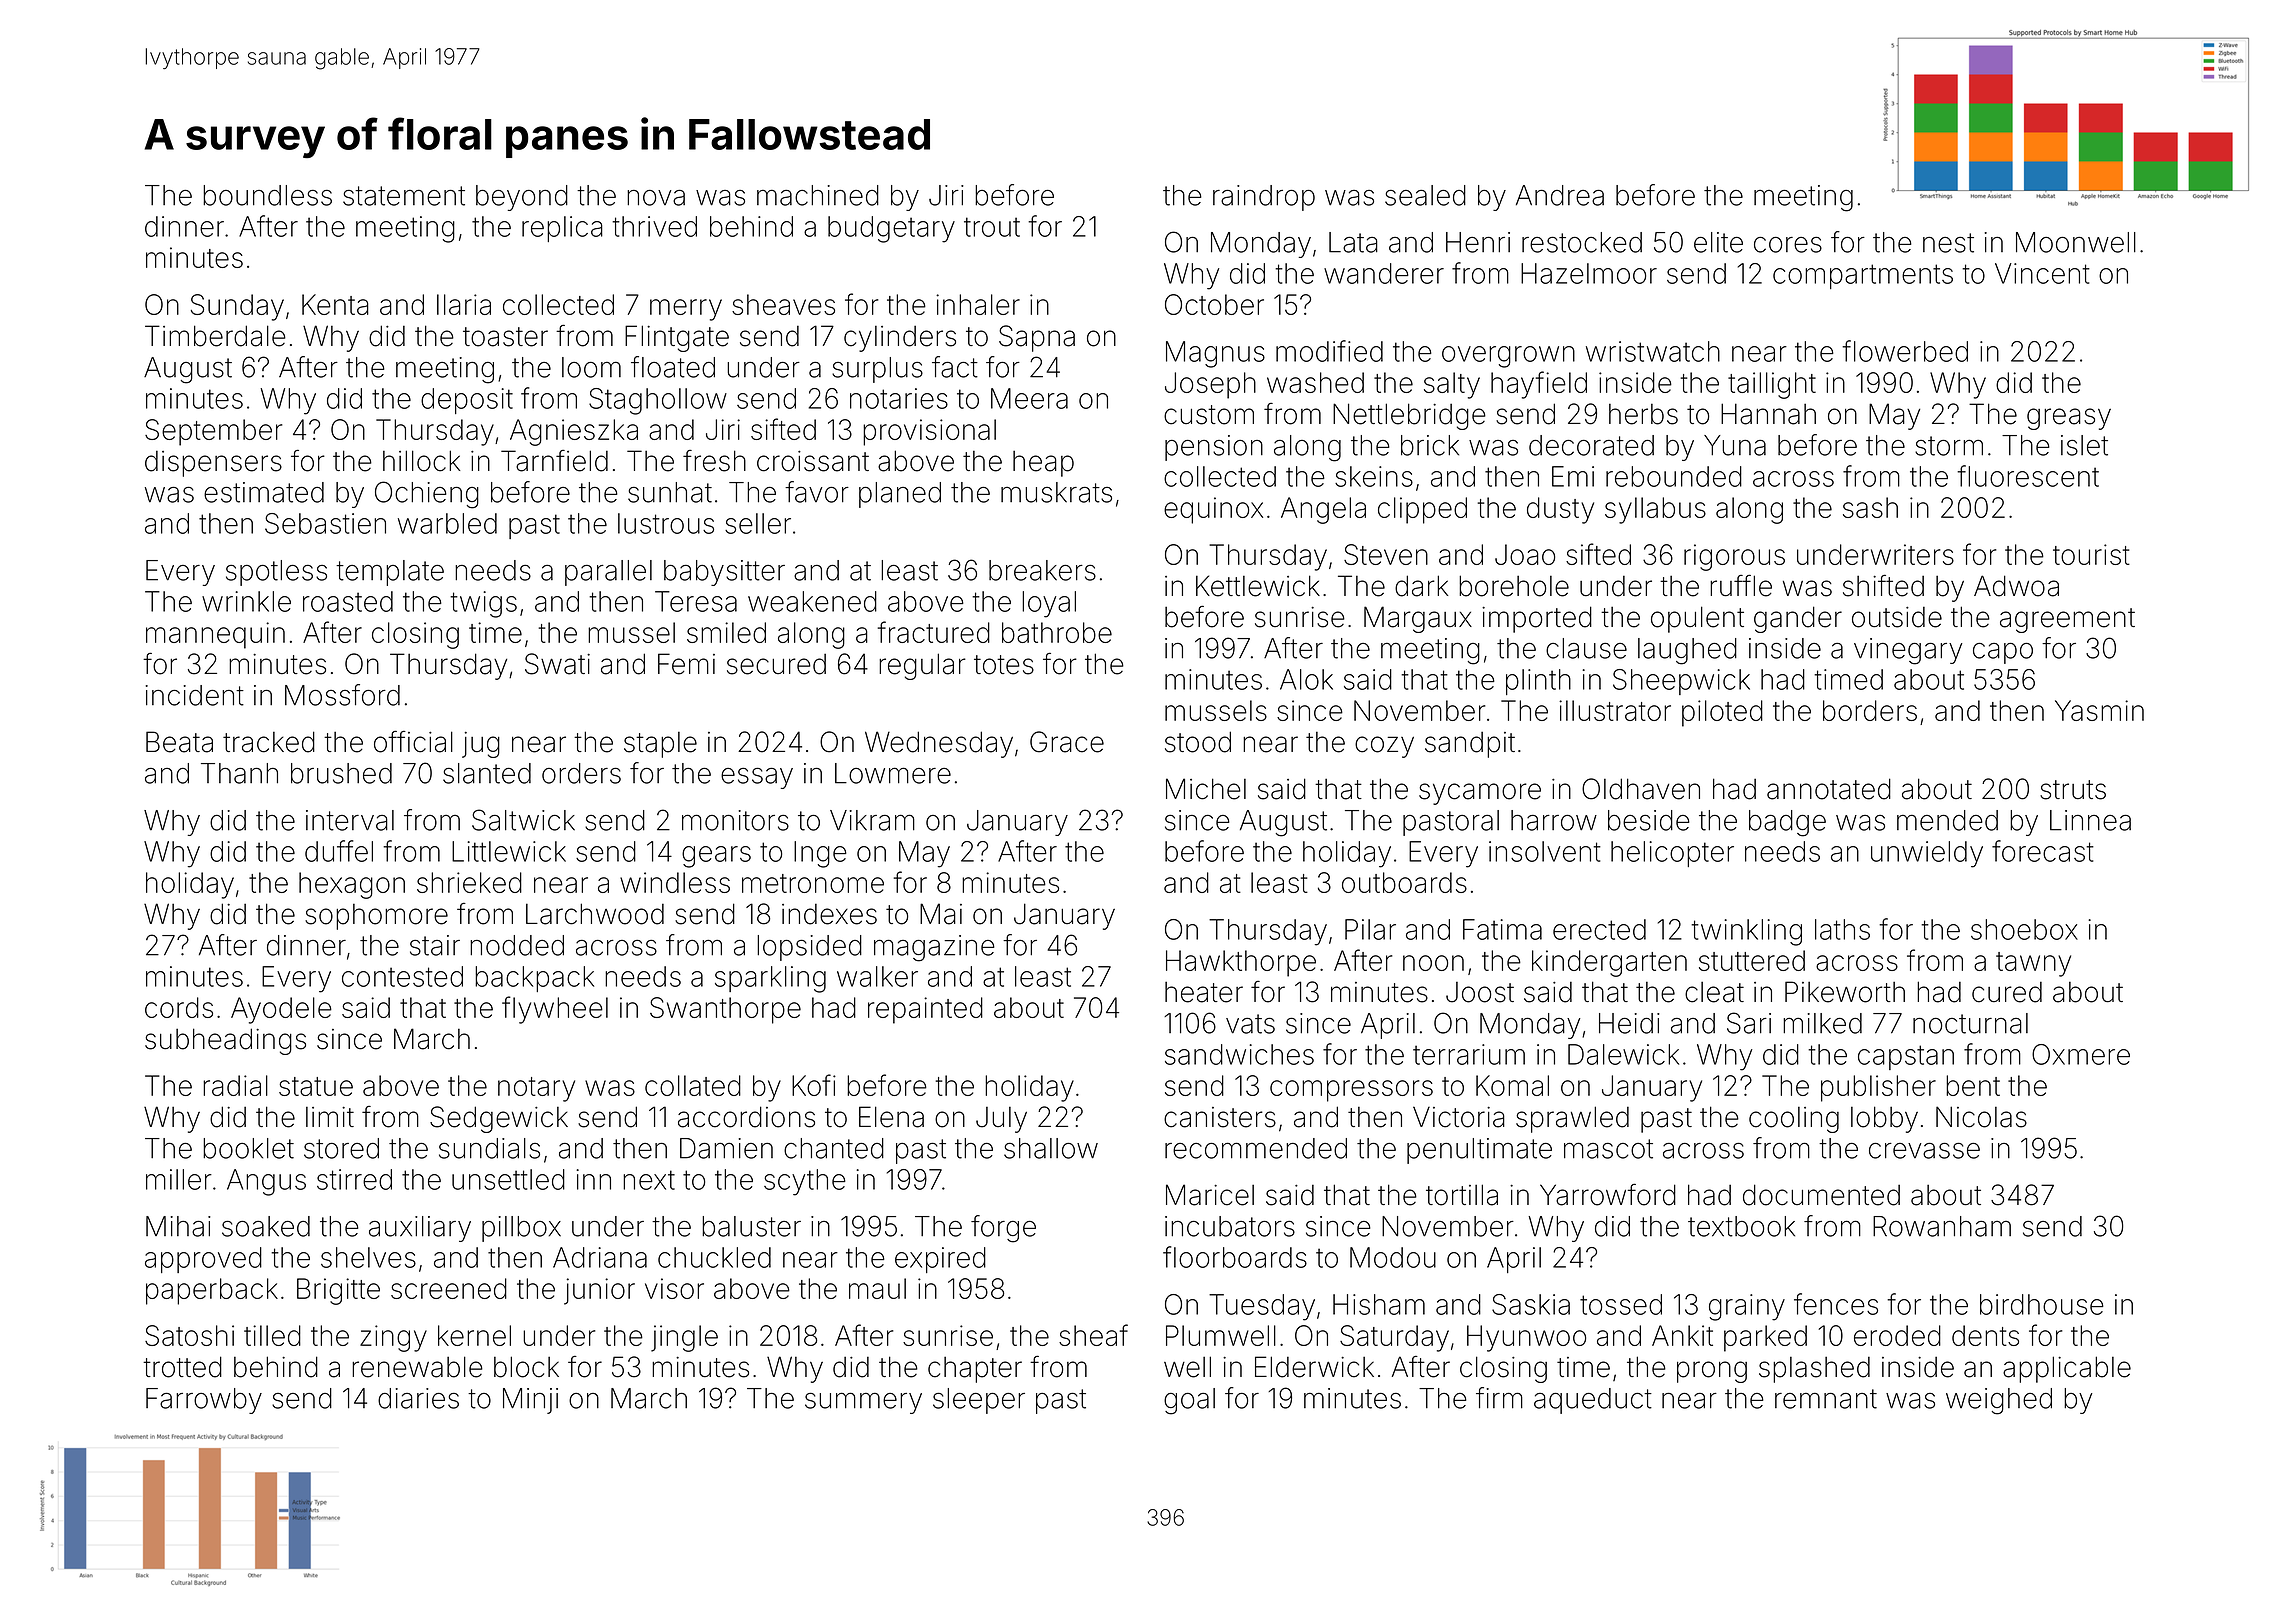  What do you see at coordinates (464, 304) in the screenshot?
I see `Ilaria` at bounding box center [464, 304].
